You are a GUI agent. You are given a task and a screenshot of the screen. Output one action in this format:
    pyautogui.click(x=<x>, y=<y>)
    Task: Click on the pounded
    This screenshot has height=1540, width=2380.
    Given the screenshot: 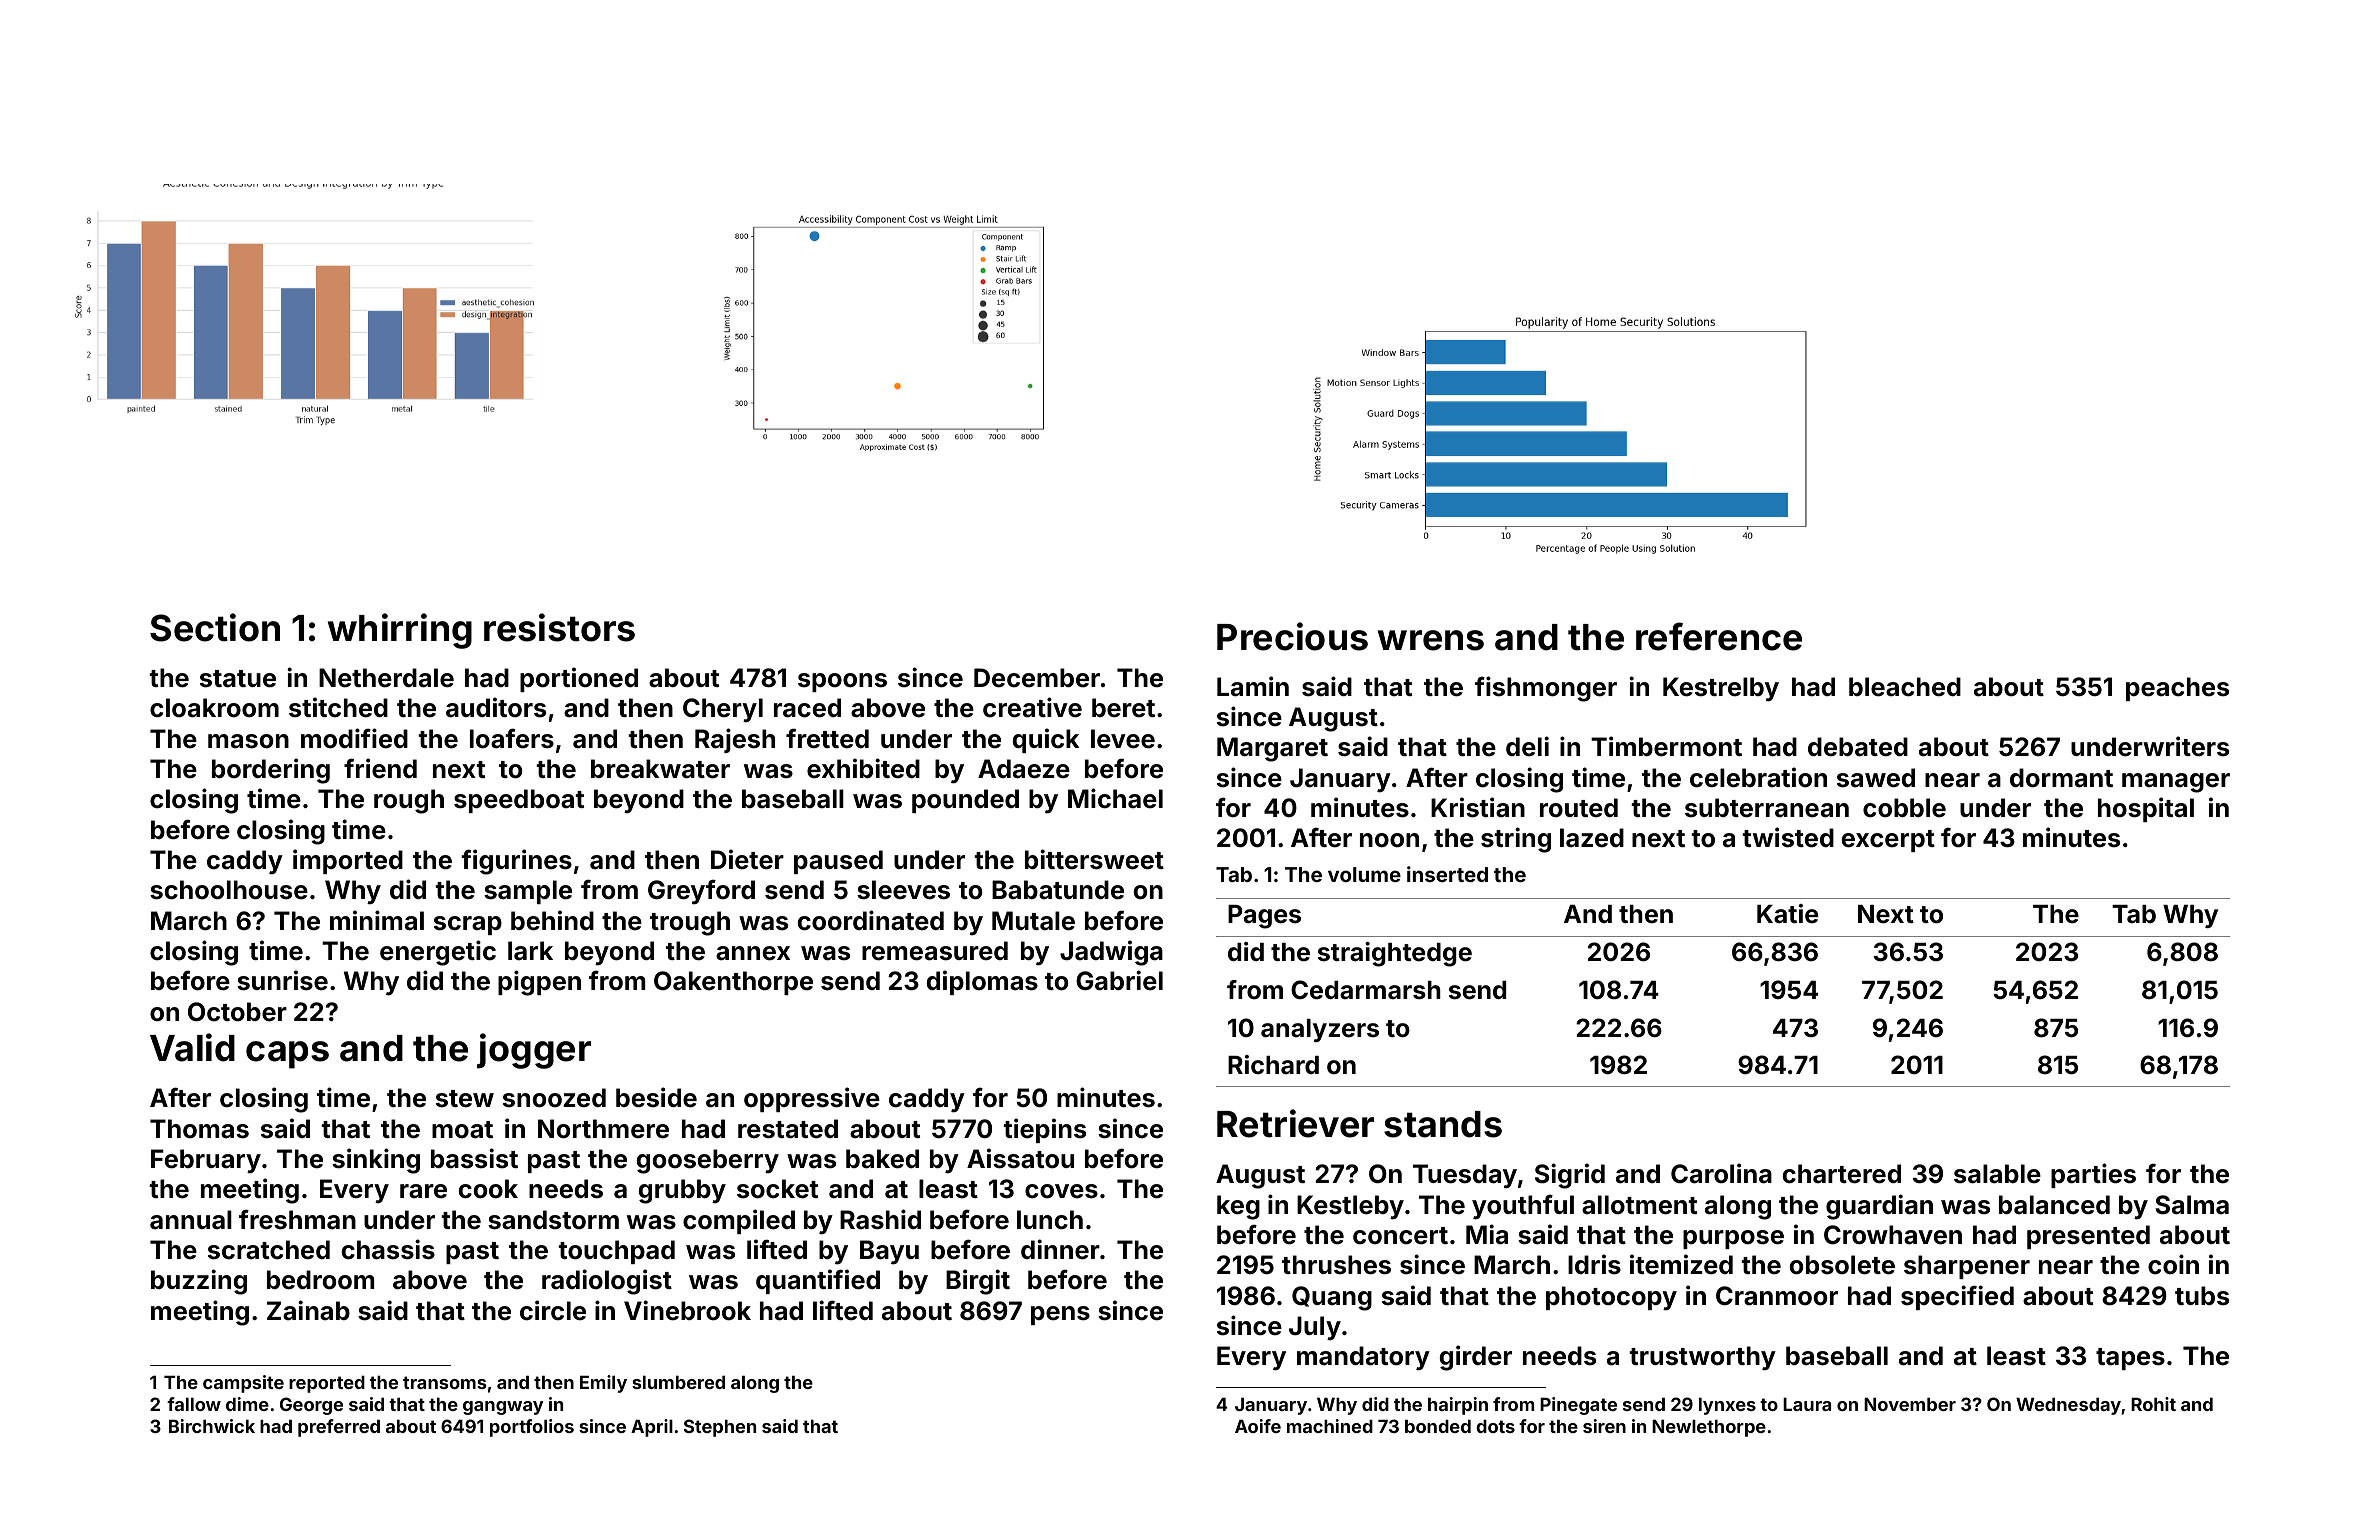 What is the action you would take?
    pyautogui.click(x=965, y=801)
